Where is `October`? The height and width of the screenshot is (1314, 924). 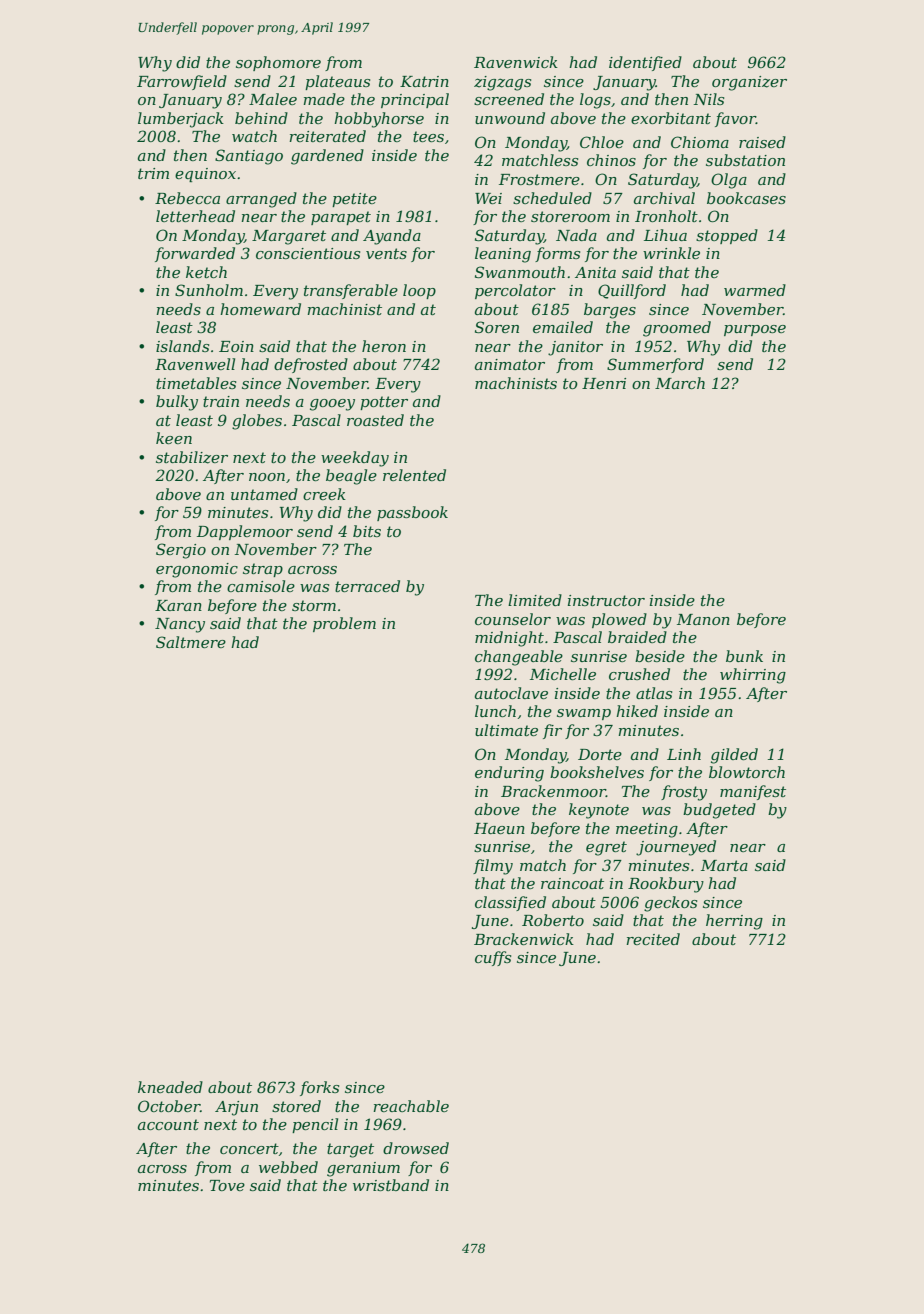
October is located at coordinates (169, 1106).
